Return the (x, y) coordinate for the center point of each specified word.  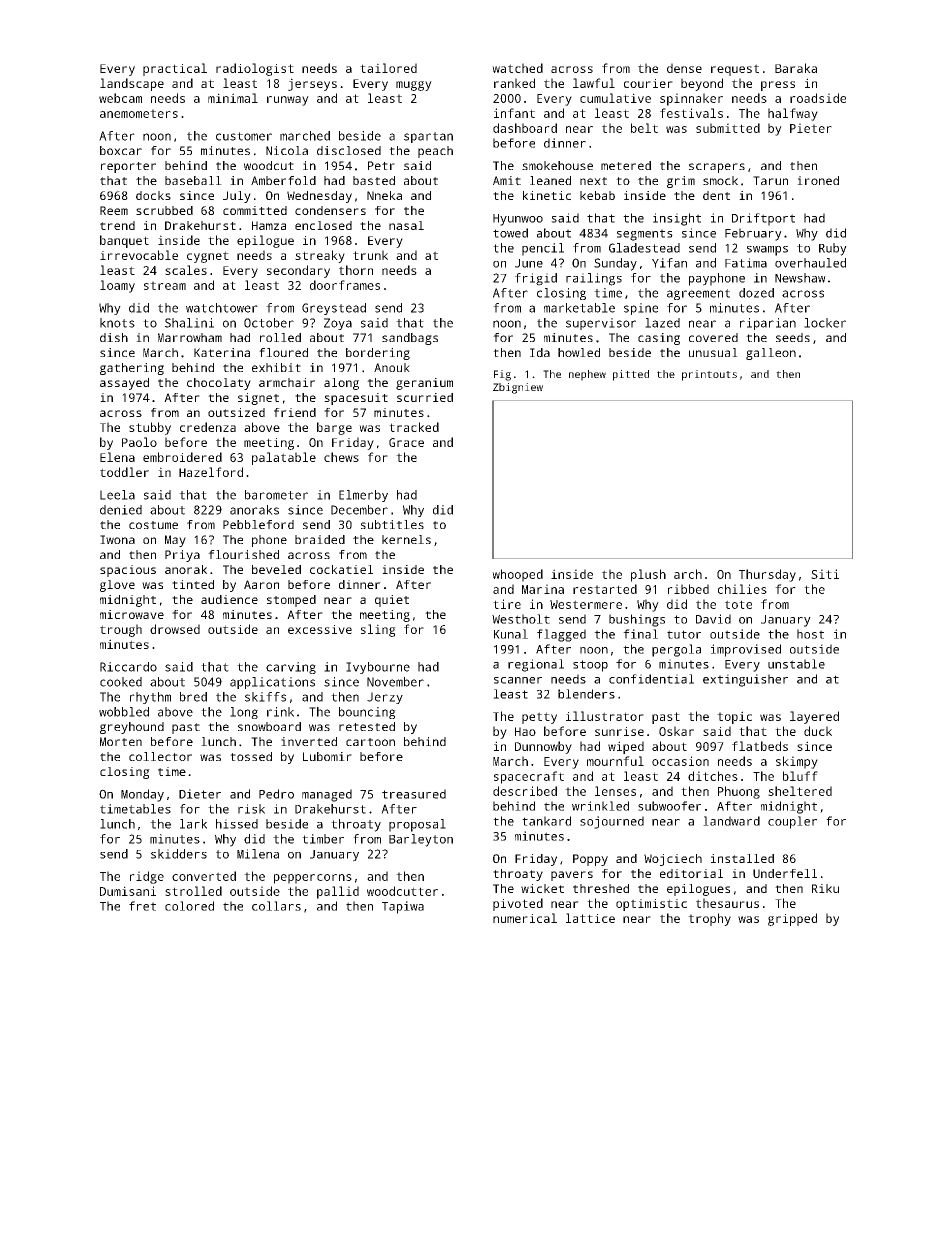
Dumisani (128, 891)
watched (517, 68)
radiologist (255, 69)
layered (814, 717)
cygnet (208, 257)
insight (677, 219)
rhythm (150, 698)
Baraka (796, 68)
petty (539, 718)
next (593, 181)
